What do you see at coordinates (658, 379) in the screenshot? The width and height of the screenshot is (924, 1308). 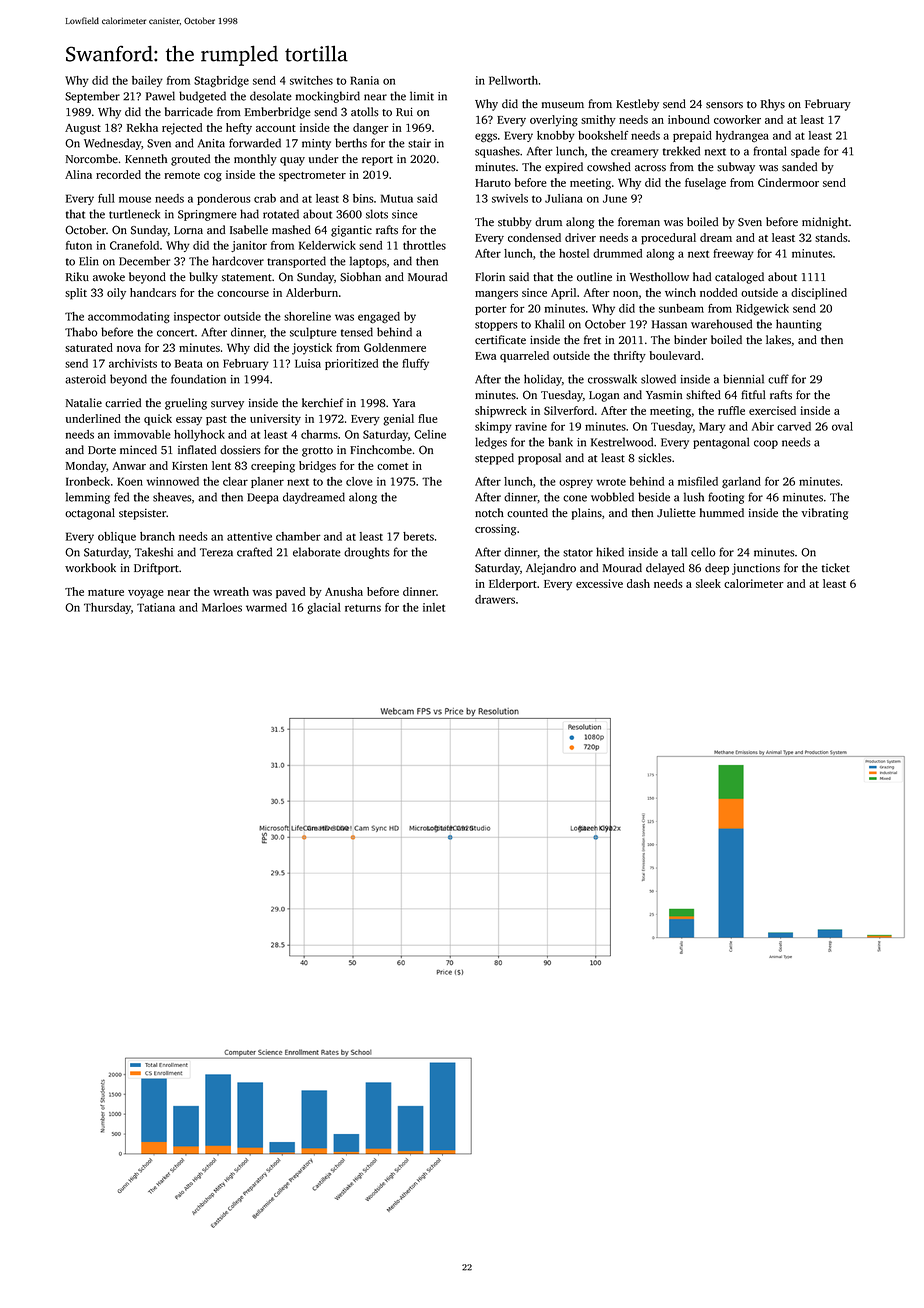 I see `slowed` at bounding box center [658, 379].
